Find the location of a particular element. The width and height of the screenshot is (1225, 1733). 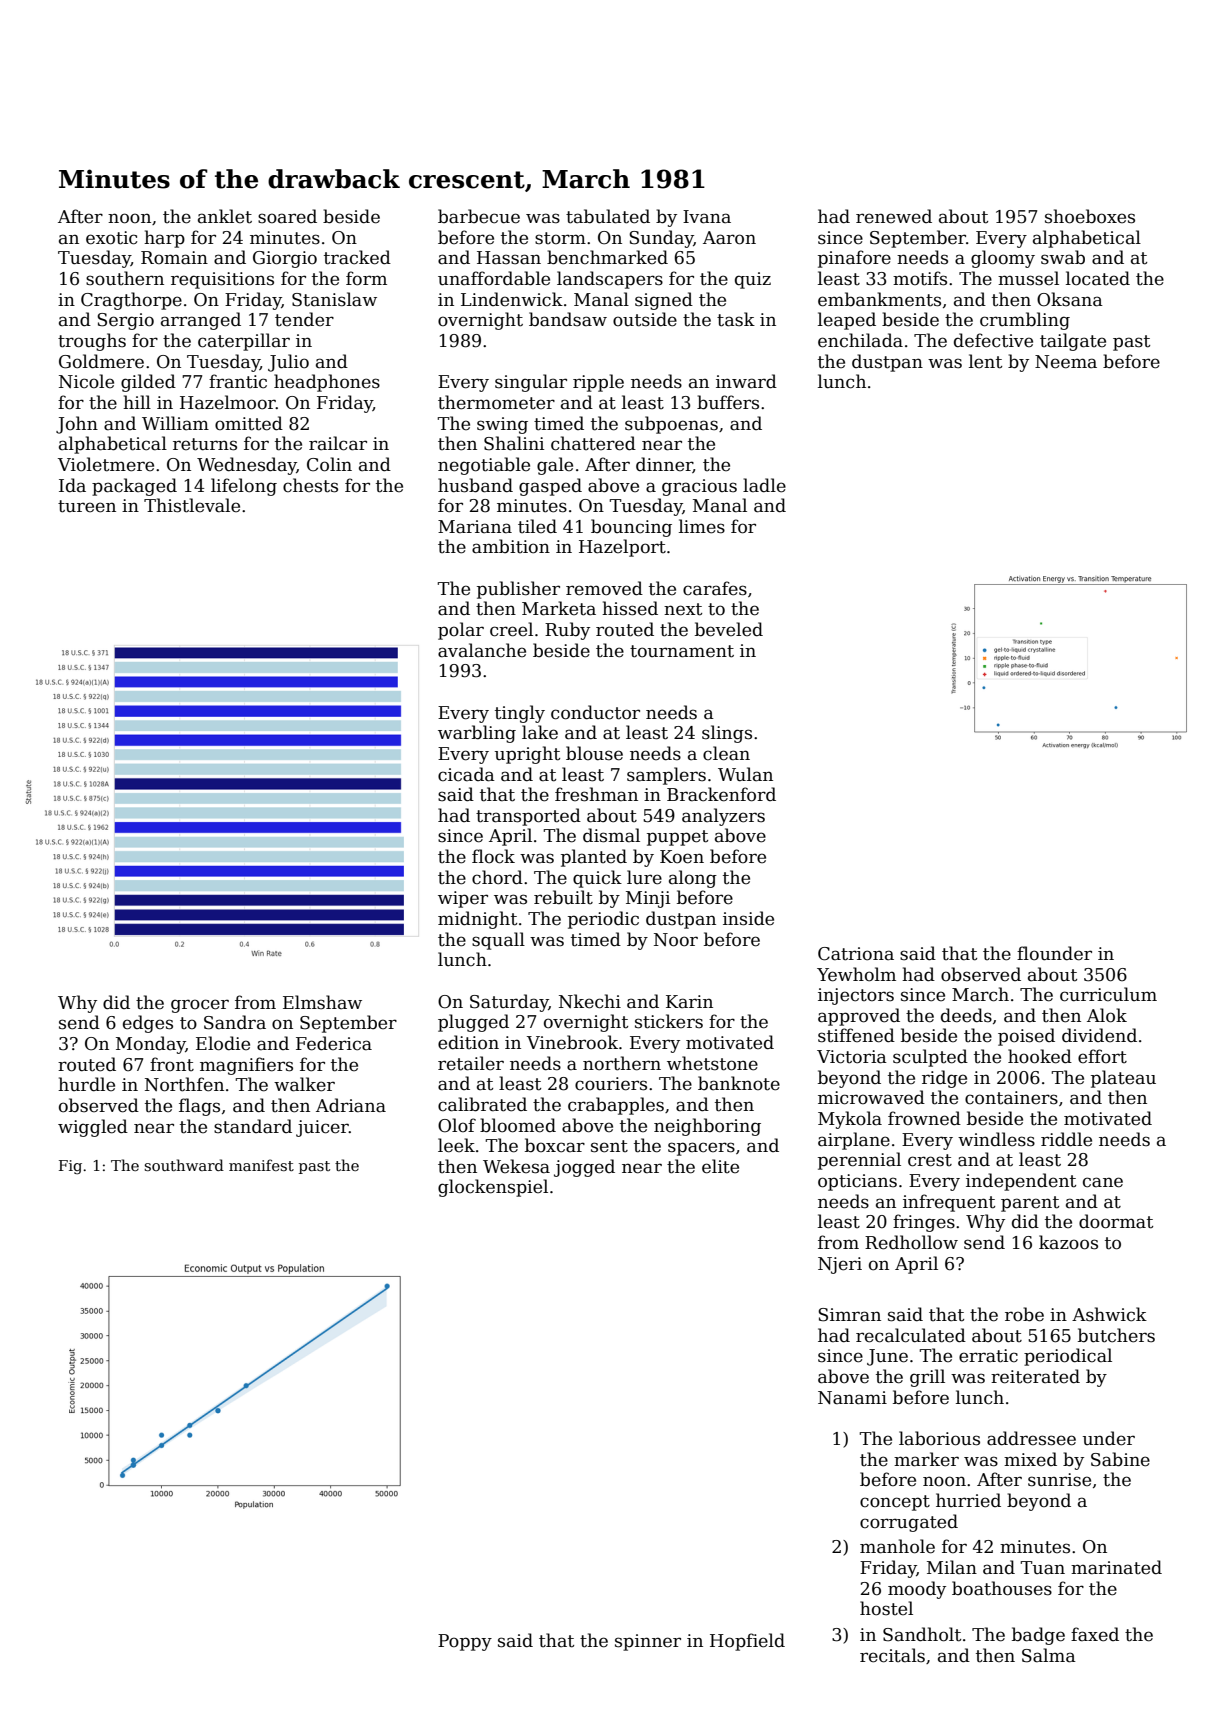

Nkechi is located at coordinates (590, 1001).
